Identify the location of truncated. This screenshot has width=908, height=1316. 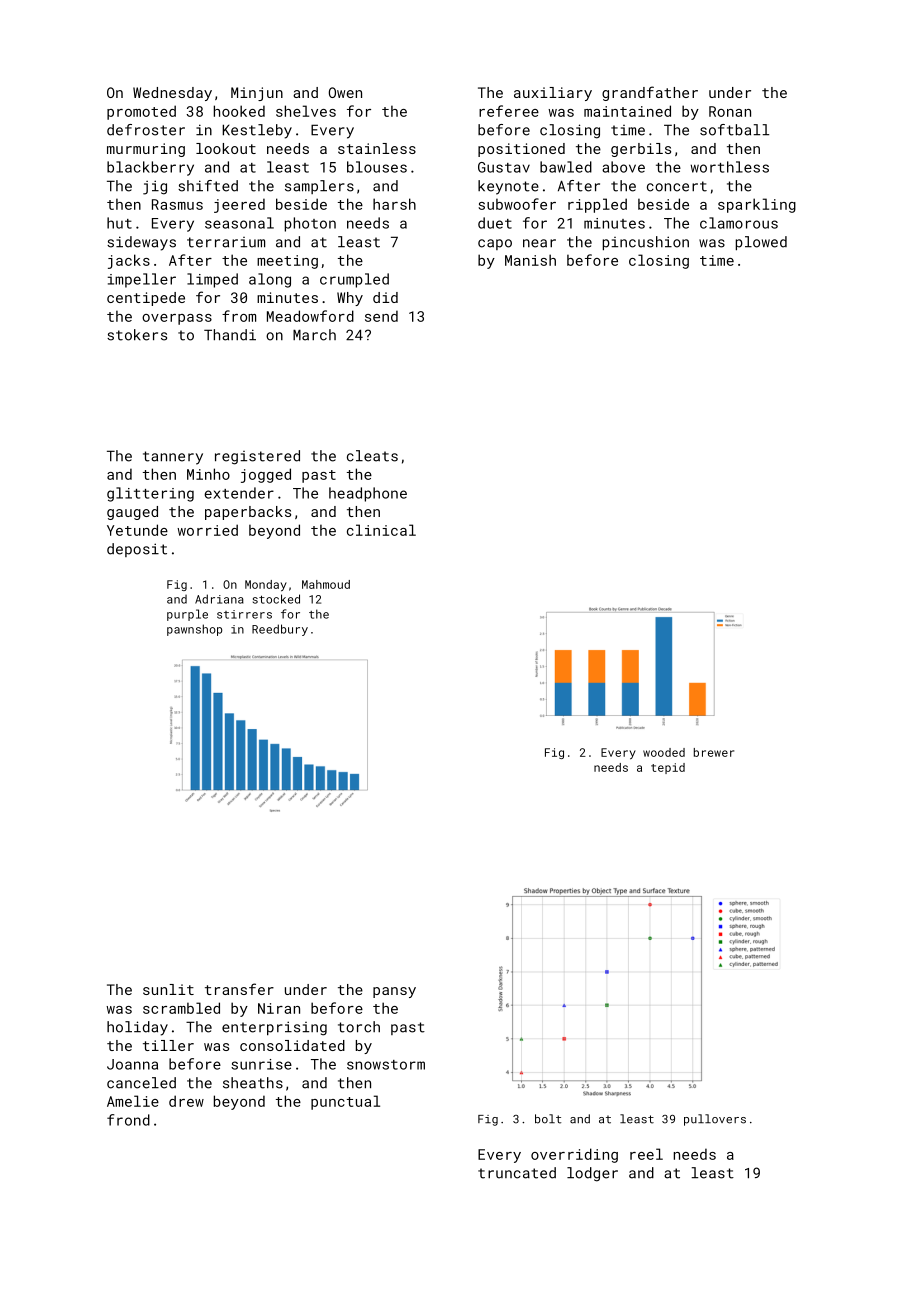
(517, 1173).
